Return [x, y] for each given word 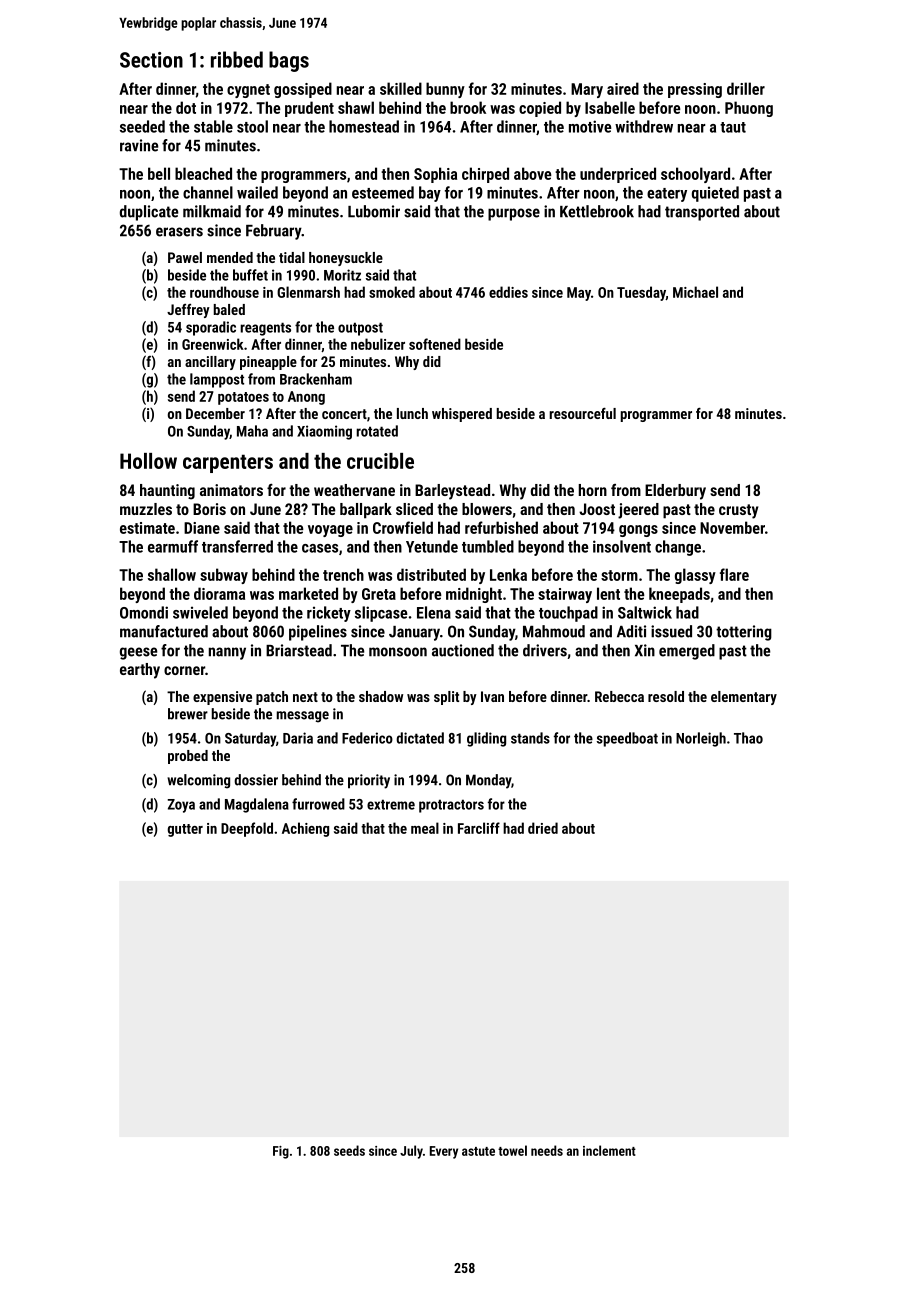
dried [543, 828]
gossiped [303, 90]
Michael [695, 292]
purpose [514, 214]
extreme [391, 804]
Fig [281, 1152]
